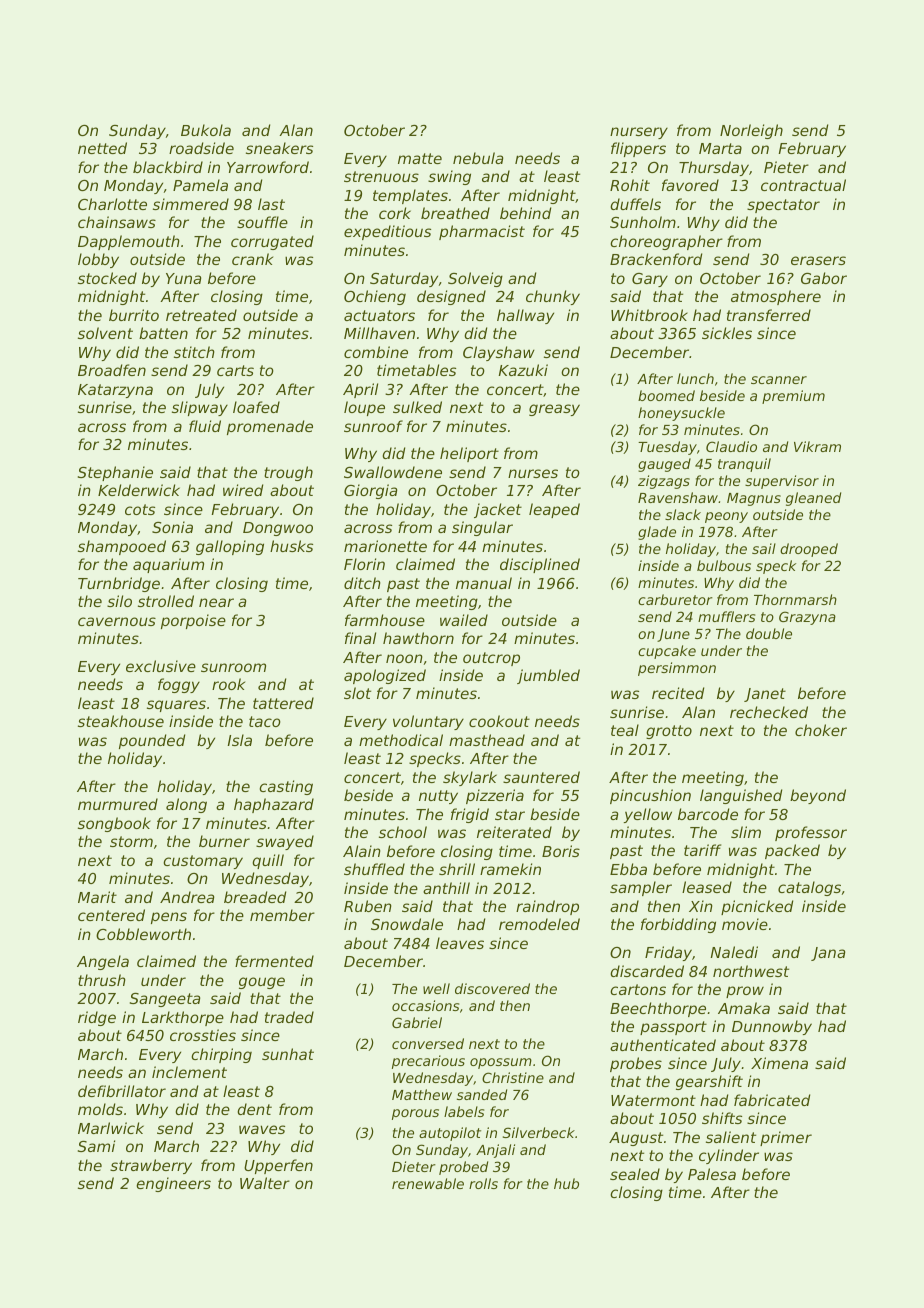 The width and height of the screenshot is (924, 1308). What do you see at coordinates (639, 133) in the screenshot?
I see `nursery` at bounding box center [639, 133].
